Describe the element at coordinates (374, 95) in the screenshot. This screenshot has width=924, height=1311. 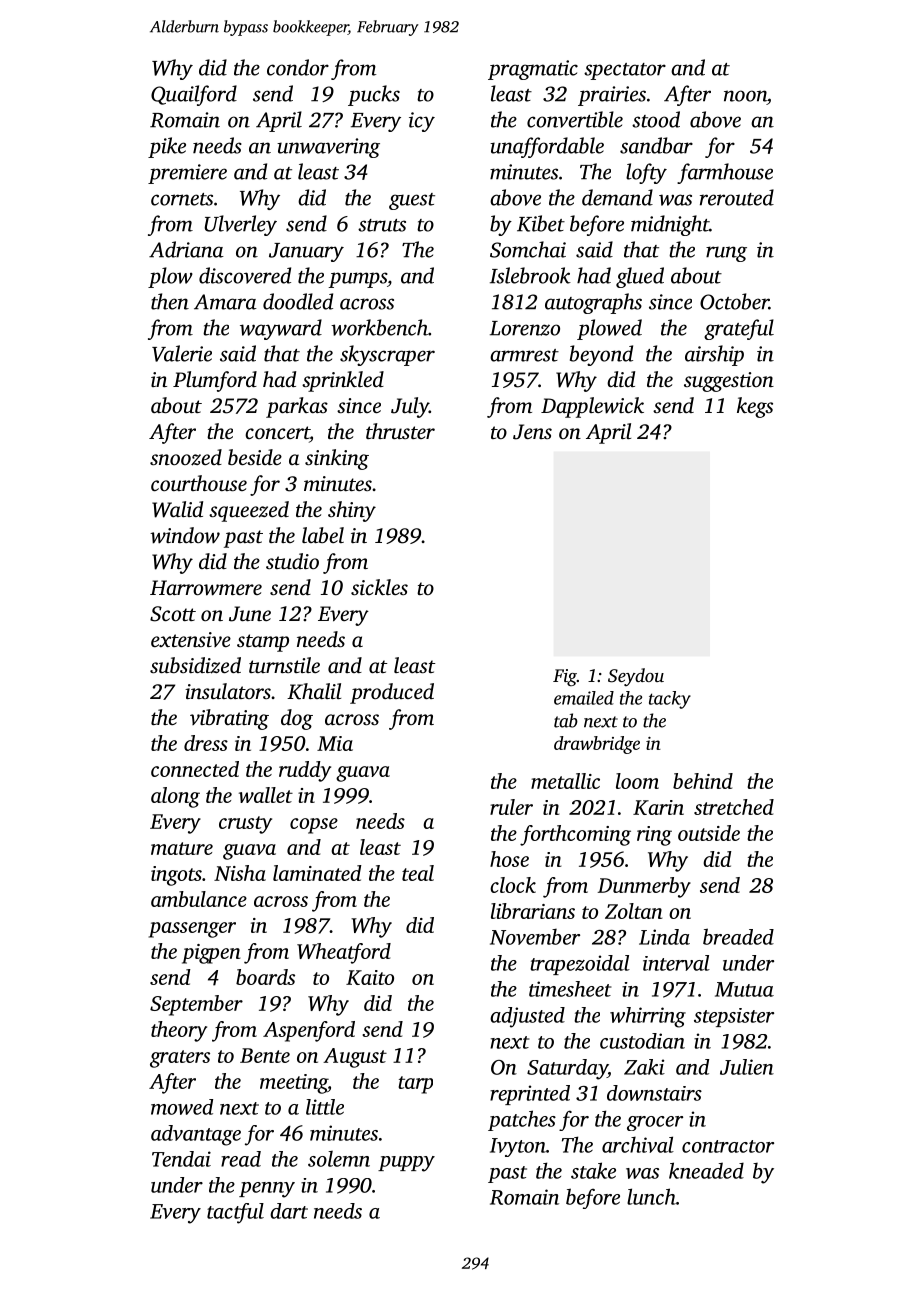
I see `pucks` at that location.
